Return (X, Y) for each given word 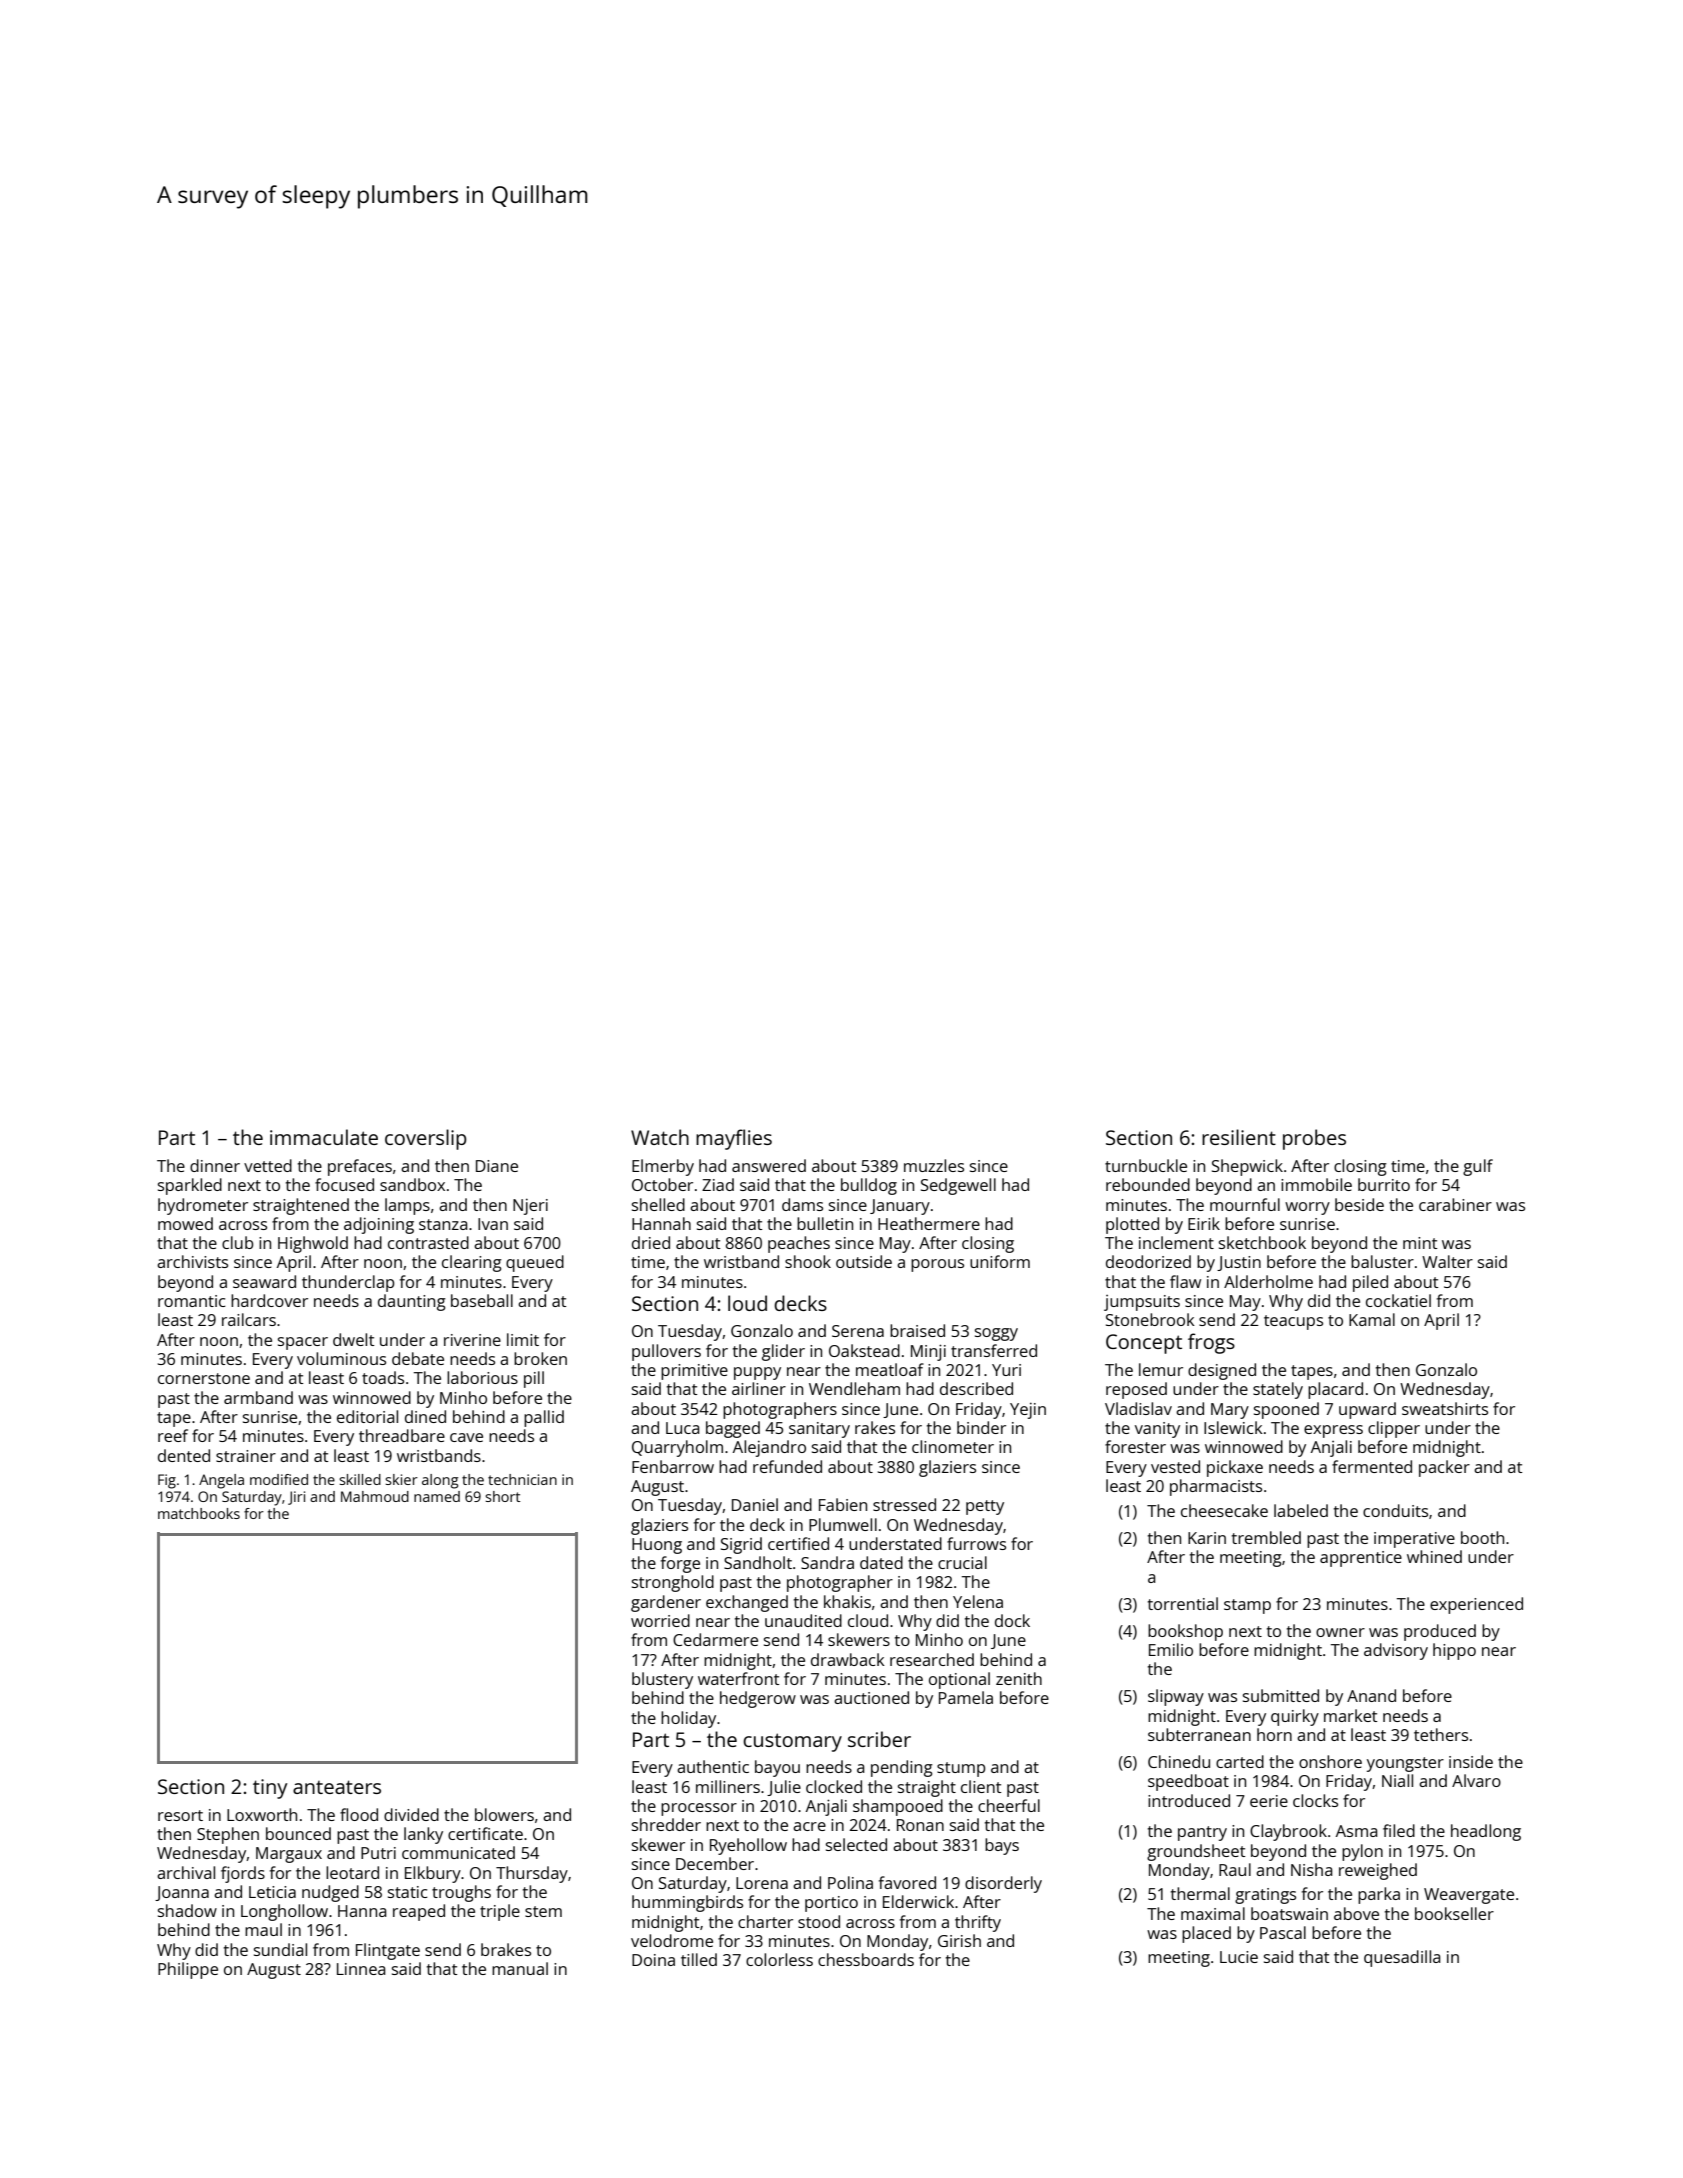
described (976, 1388)
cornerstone (204, 1378)
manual (520, 1968)
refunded (787, 1466)
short (503, 1496)
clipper (1394, 1429)
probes (1314, 1139)
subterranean (1199, 1734)
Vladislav (1138, 1408)
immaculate (324, 1137)
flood (359, 1814)
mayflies (734, 1139)
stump (961, 1769)
